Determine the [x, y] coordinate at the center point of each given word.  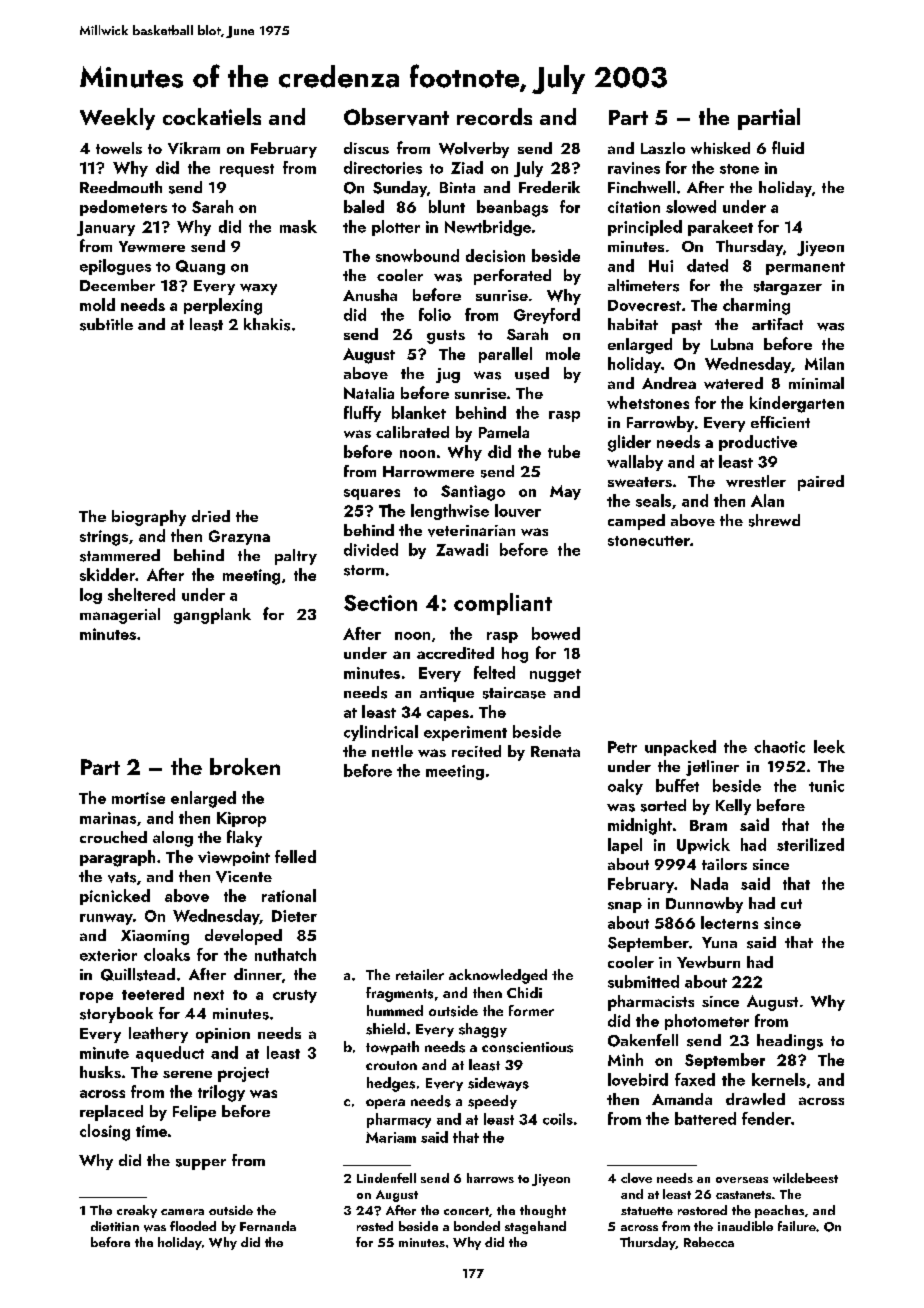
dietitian [115, 1226]
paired [821, 483]
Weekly [117, 119]
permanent [805, 268]
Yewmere [152, 246]
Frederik [549, 187]
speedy [492, 1102]
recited [476, 751]
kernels [779, 1079]
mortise [138, 798]
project [243, 1074]
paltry [296, 557]
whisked [720, 148]
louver [518, 510]
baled [364, 206]
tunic [826, 786]
